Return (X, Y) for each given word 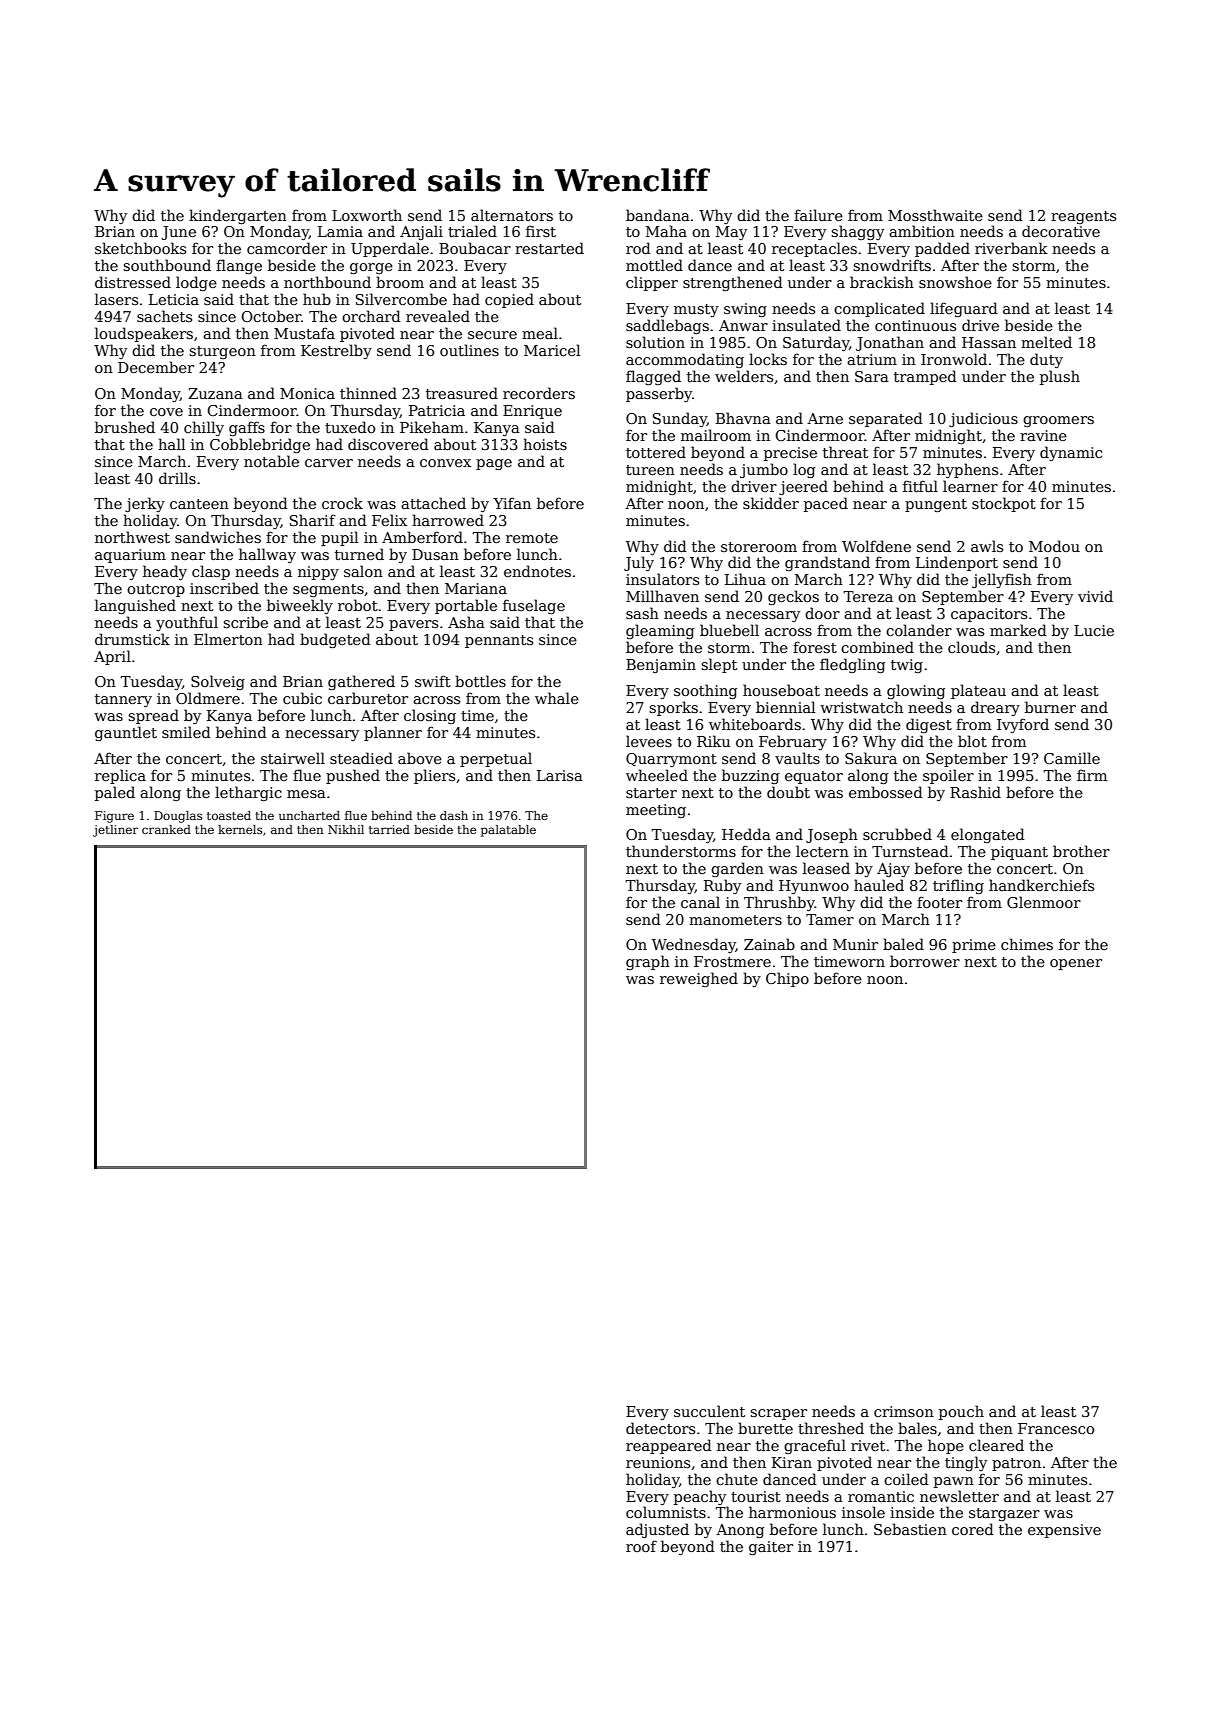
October (271, 316)
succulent (709, 1411)
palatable (508, 831)
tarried (389, 829)
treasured (462, 393)
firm (1092, 775)
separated (886, 419)
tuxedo (350, 427)
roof (641, 1546)
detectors (660, 1428)
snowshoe (955, 282)
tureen (650, 470)
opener (1076, 964)
